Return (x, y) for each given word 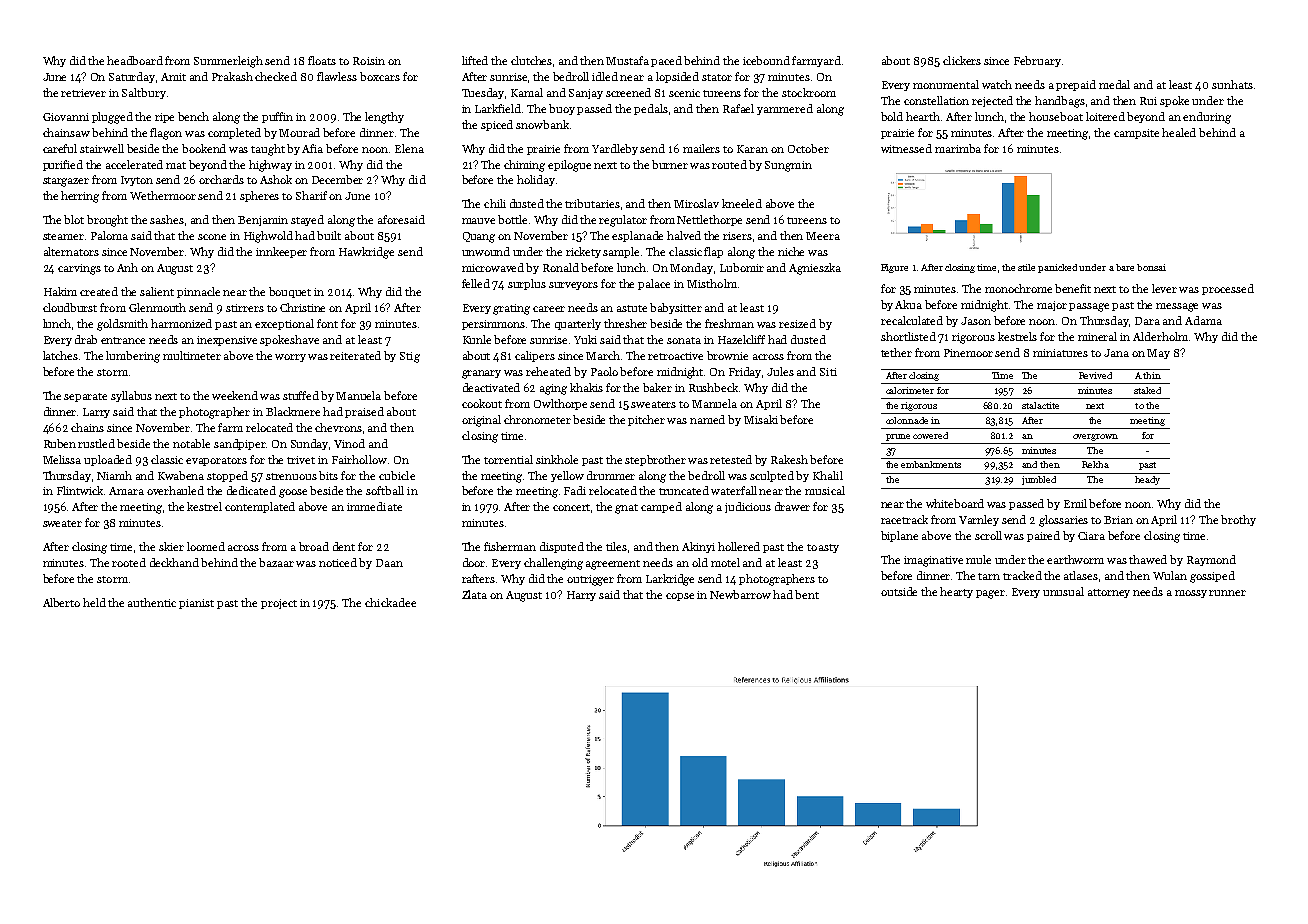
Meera (823, 236)
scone (212, 237)
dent (344, 546)
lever (1164, 288)
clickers (962, 60)
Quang (479, 237)
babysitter (676, 308)
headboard (135, 60)
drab (86, 339)
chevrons (338, 427)
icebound (766, 60)
